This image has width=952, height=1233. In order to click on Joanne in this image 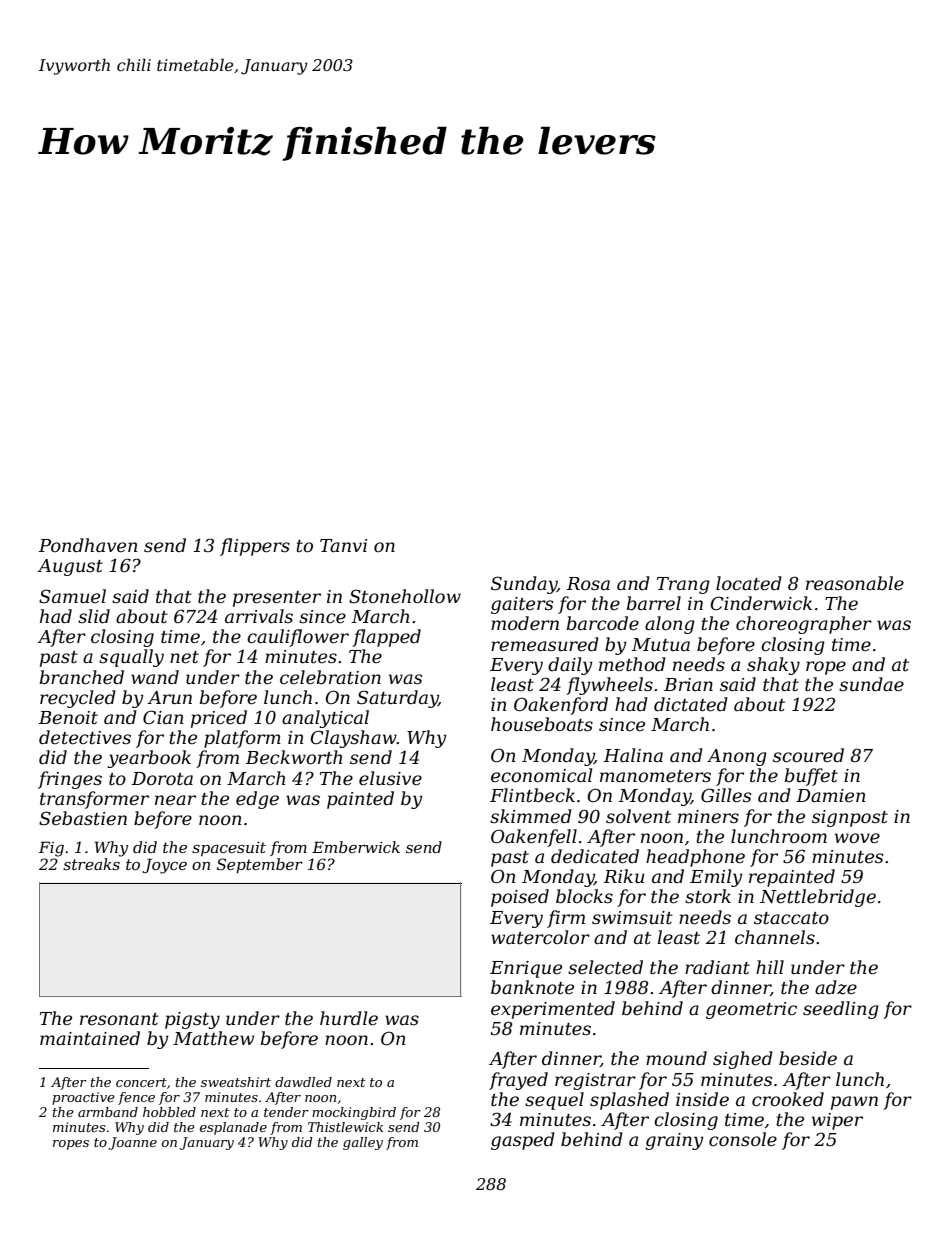, I will do `click(133, 1143)`.
